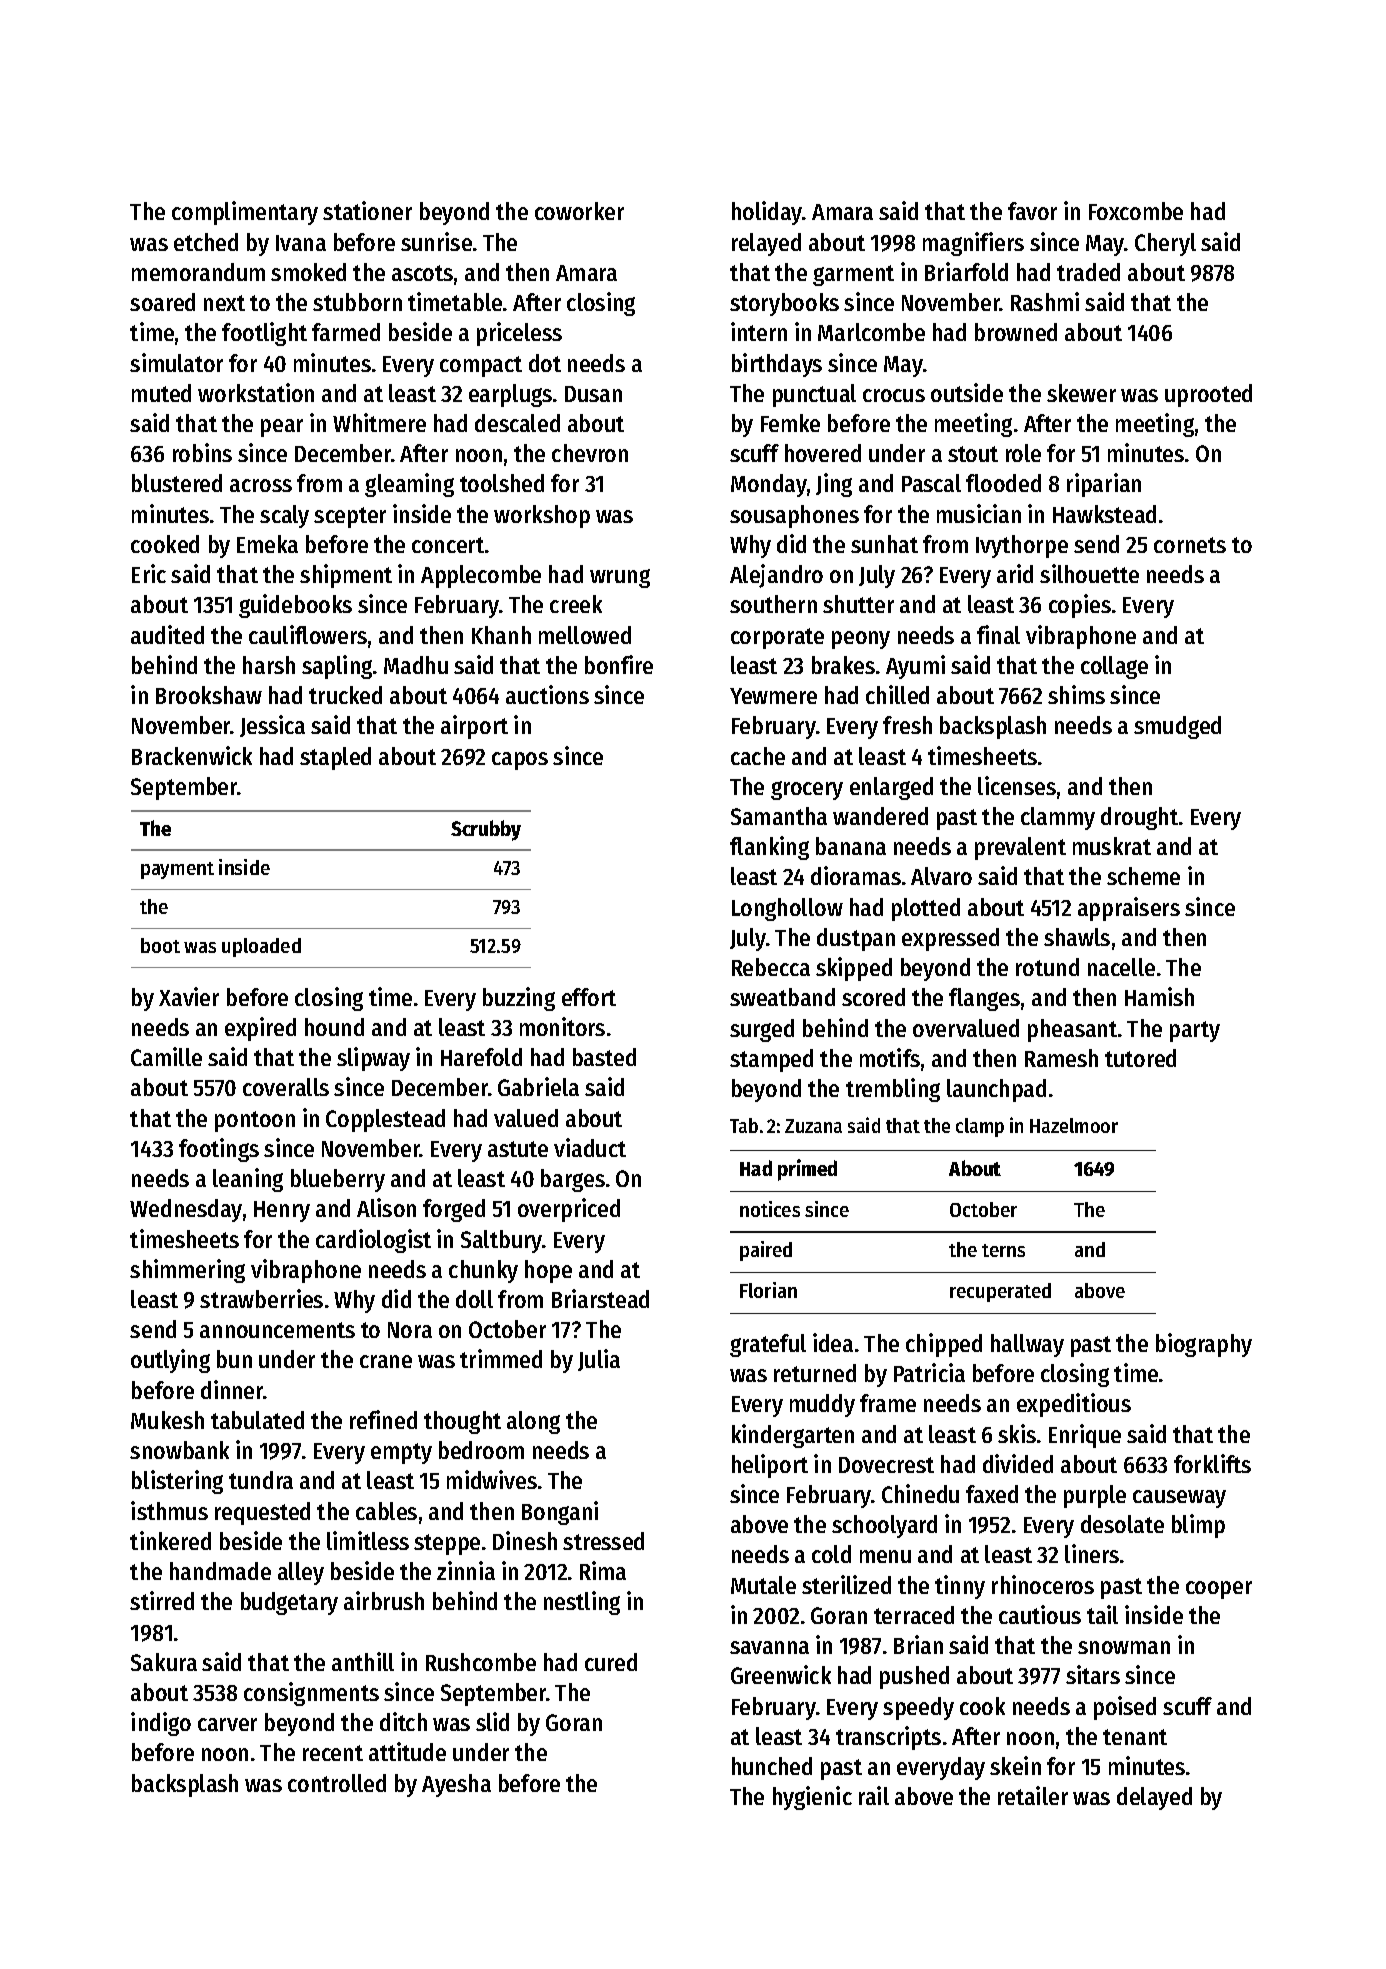  Describe the element at coordinates (1080, 606) in the image. I see `copies` at that location.
